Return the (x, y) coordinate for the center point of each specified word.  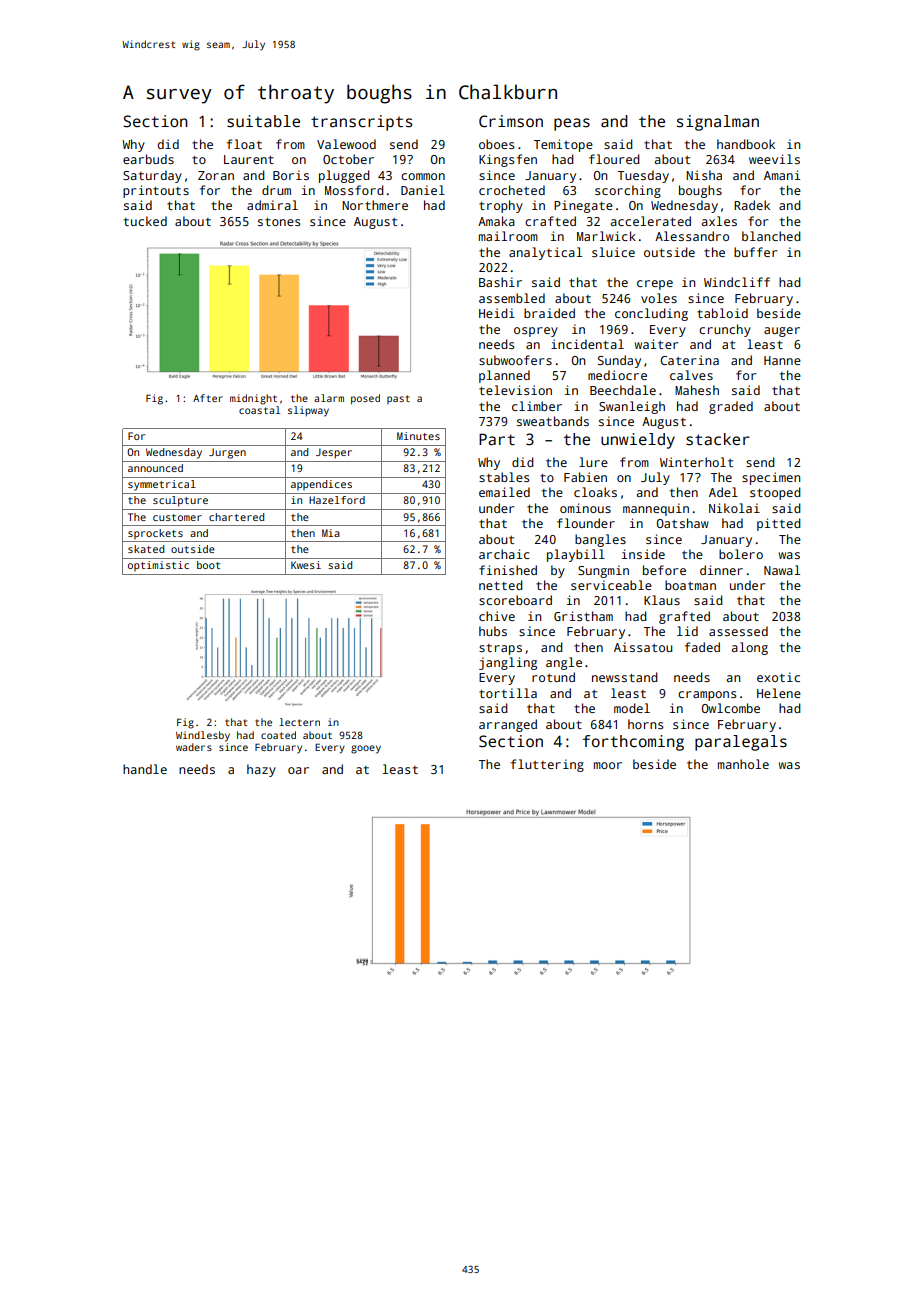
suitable (263, 121)
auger (782, 332)
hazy (261, 770)
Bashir (500, 282)
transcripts (361, 123)
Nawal (782, 570)
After (208, 398)
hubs (493, 631)
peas (572, 124)
